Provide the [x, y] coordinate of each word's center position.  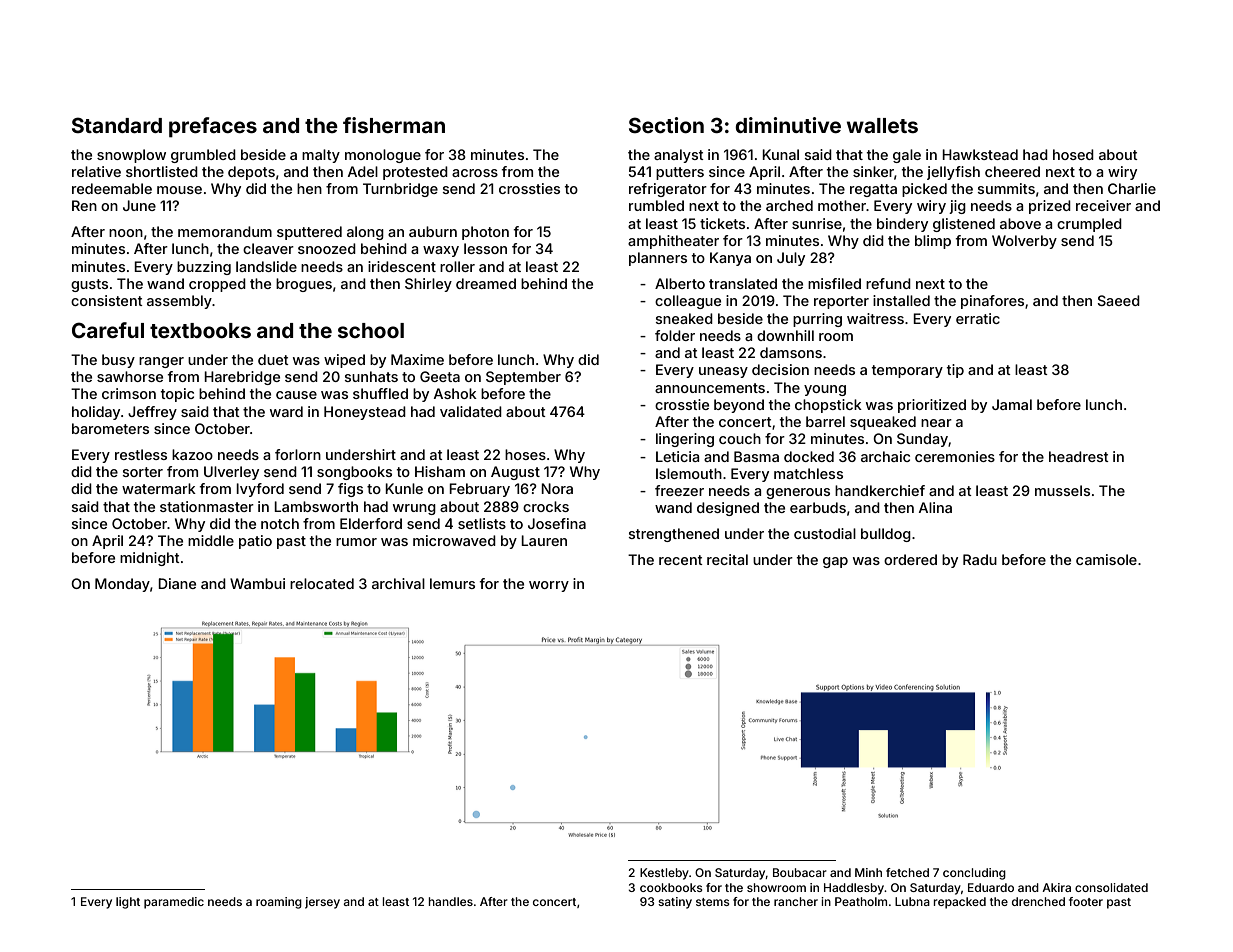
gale [907, 156]
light [128, 903]
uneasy [723, 372]
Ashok [455, 393]
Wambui [257, 583]
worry [549, 586]
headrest [1079, 456]
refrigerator [668, 190]
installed [901, 300]
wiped [344, 361]
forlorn [298, 454]
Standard [117, 125]
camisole [1106, 559]
